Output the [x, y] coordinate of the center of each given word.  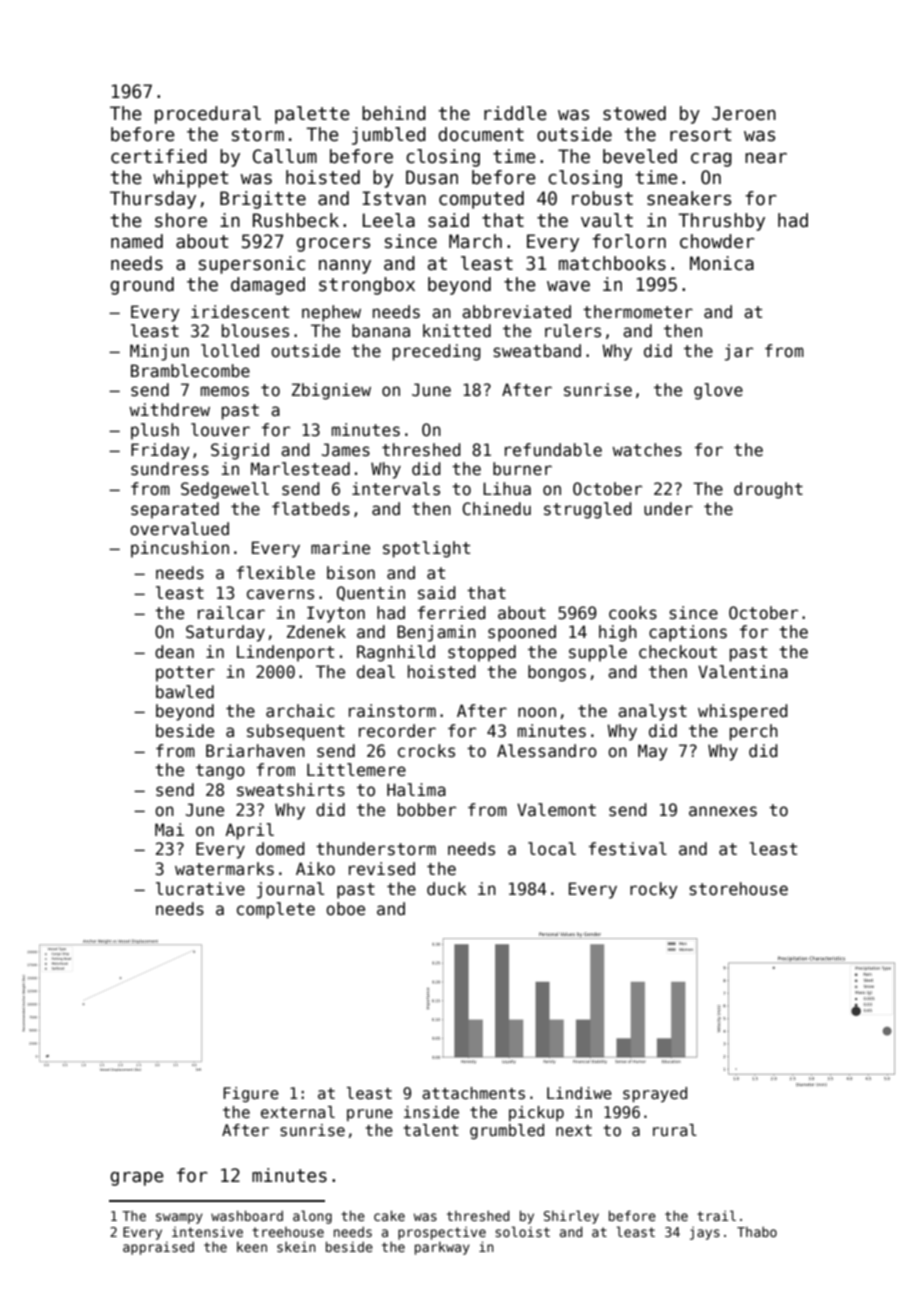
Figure [251, 1094]
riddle [515, 113]
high [618, 633]
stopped [482, 653]
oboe [345, 909]
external [298, 1112]
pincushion [180, 549]
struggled [588, 510]
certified [159, 156]
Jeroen [744, 113]
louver [220, 430]
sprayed [655, 1094]
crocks [426, 751]
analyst [652, 712]
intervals [396, 489]
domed [280, 849]
